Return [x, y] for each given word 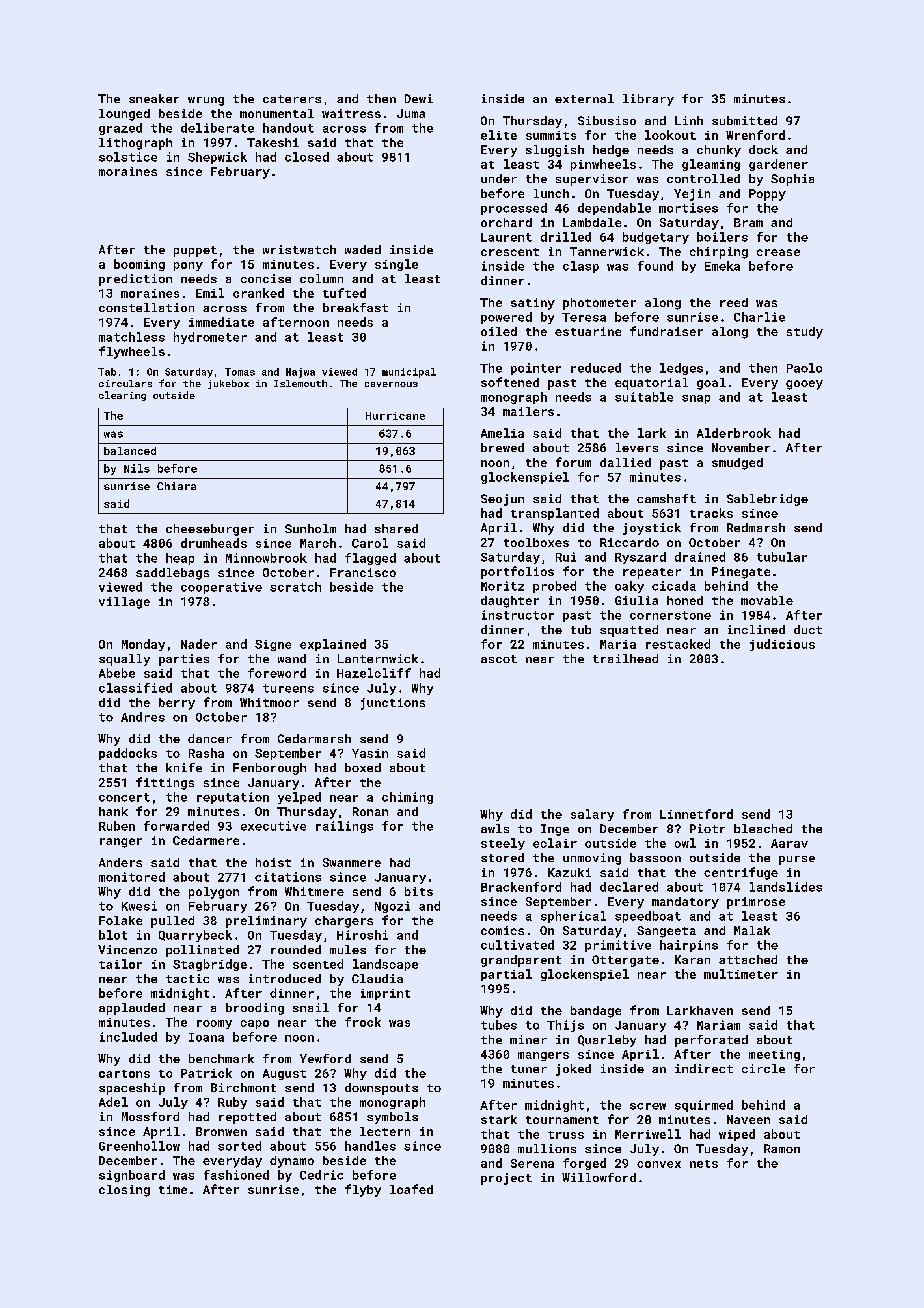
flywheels [132, 352]
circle [763, 1068]
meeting [774, 1055]
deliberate [217, 128]
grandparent [521, 961]
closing [124, 1191]
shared [396, 528]
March [318, 543]
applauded [132, 1009]
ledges [681, 369]
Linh [689, 120]
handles [370, 1146]
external [584, 98]
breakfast [355, 307]
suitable [644, 397]
